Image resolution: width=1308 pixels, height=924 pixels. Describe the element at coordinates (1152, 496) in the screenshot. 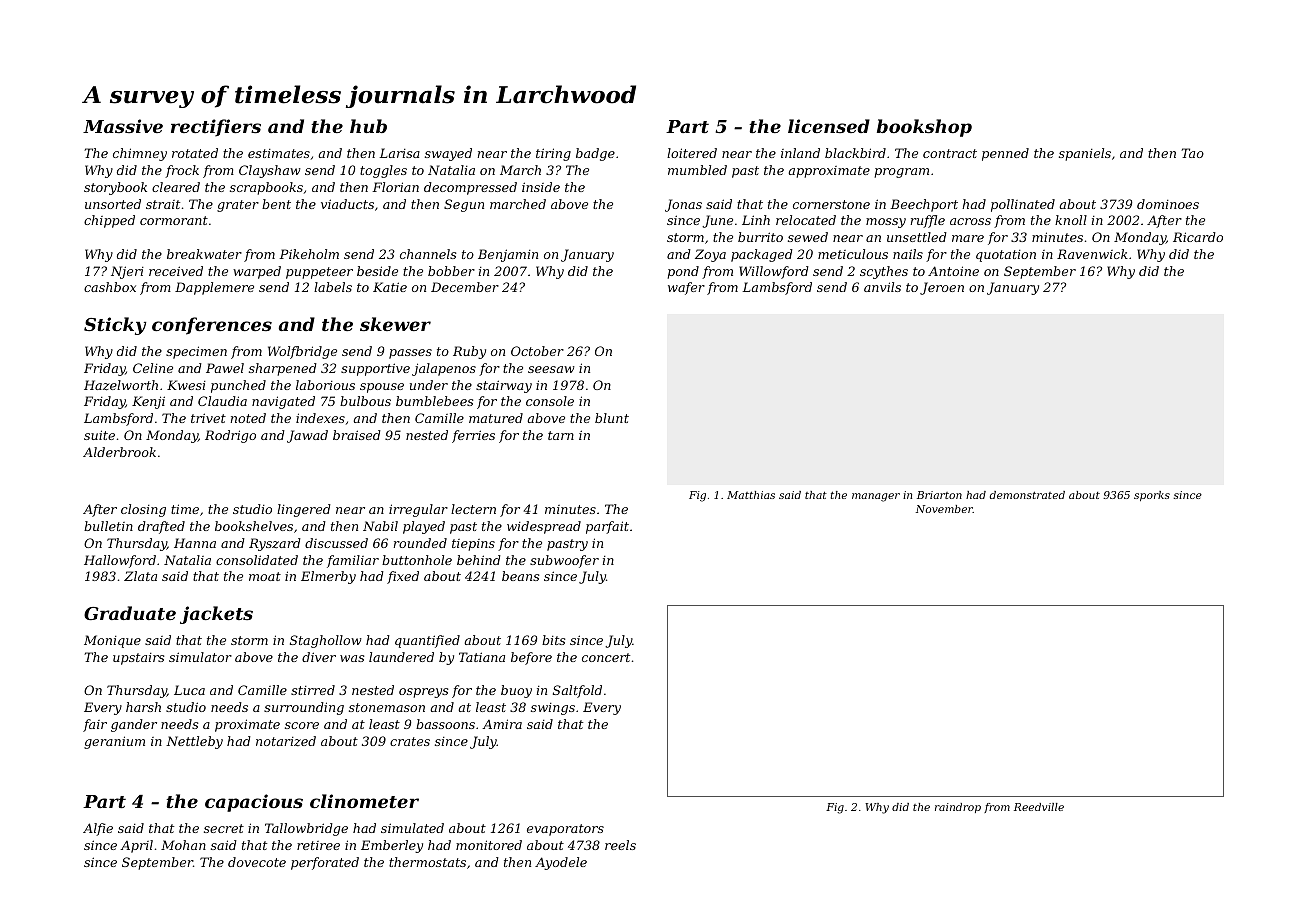

I see `sporks` at that location.
